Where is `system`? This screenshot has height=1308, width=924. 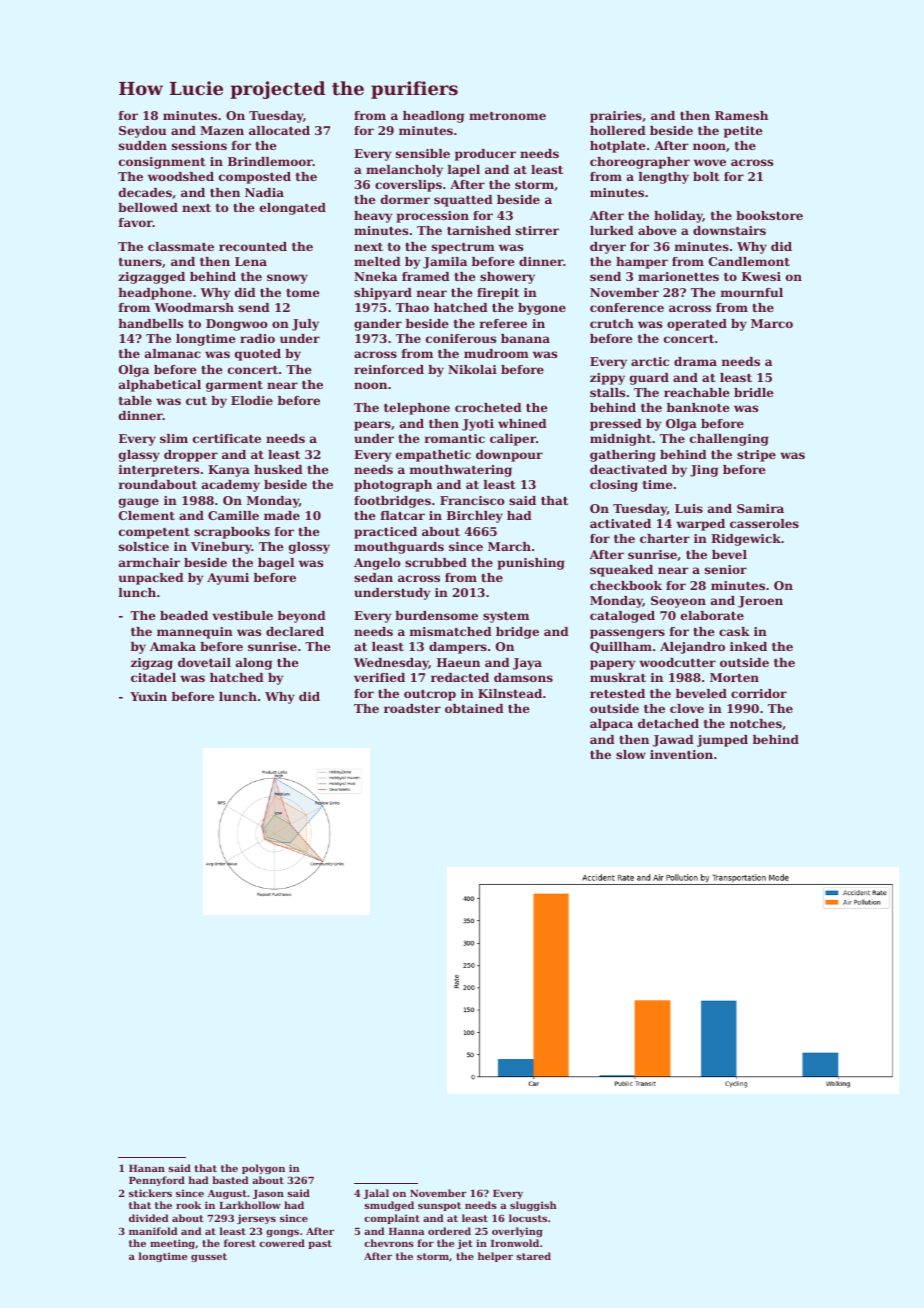
system is located at coordinates (506, 617).
